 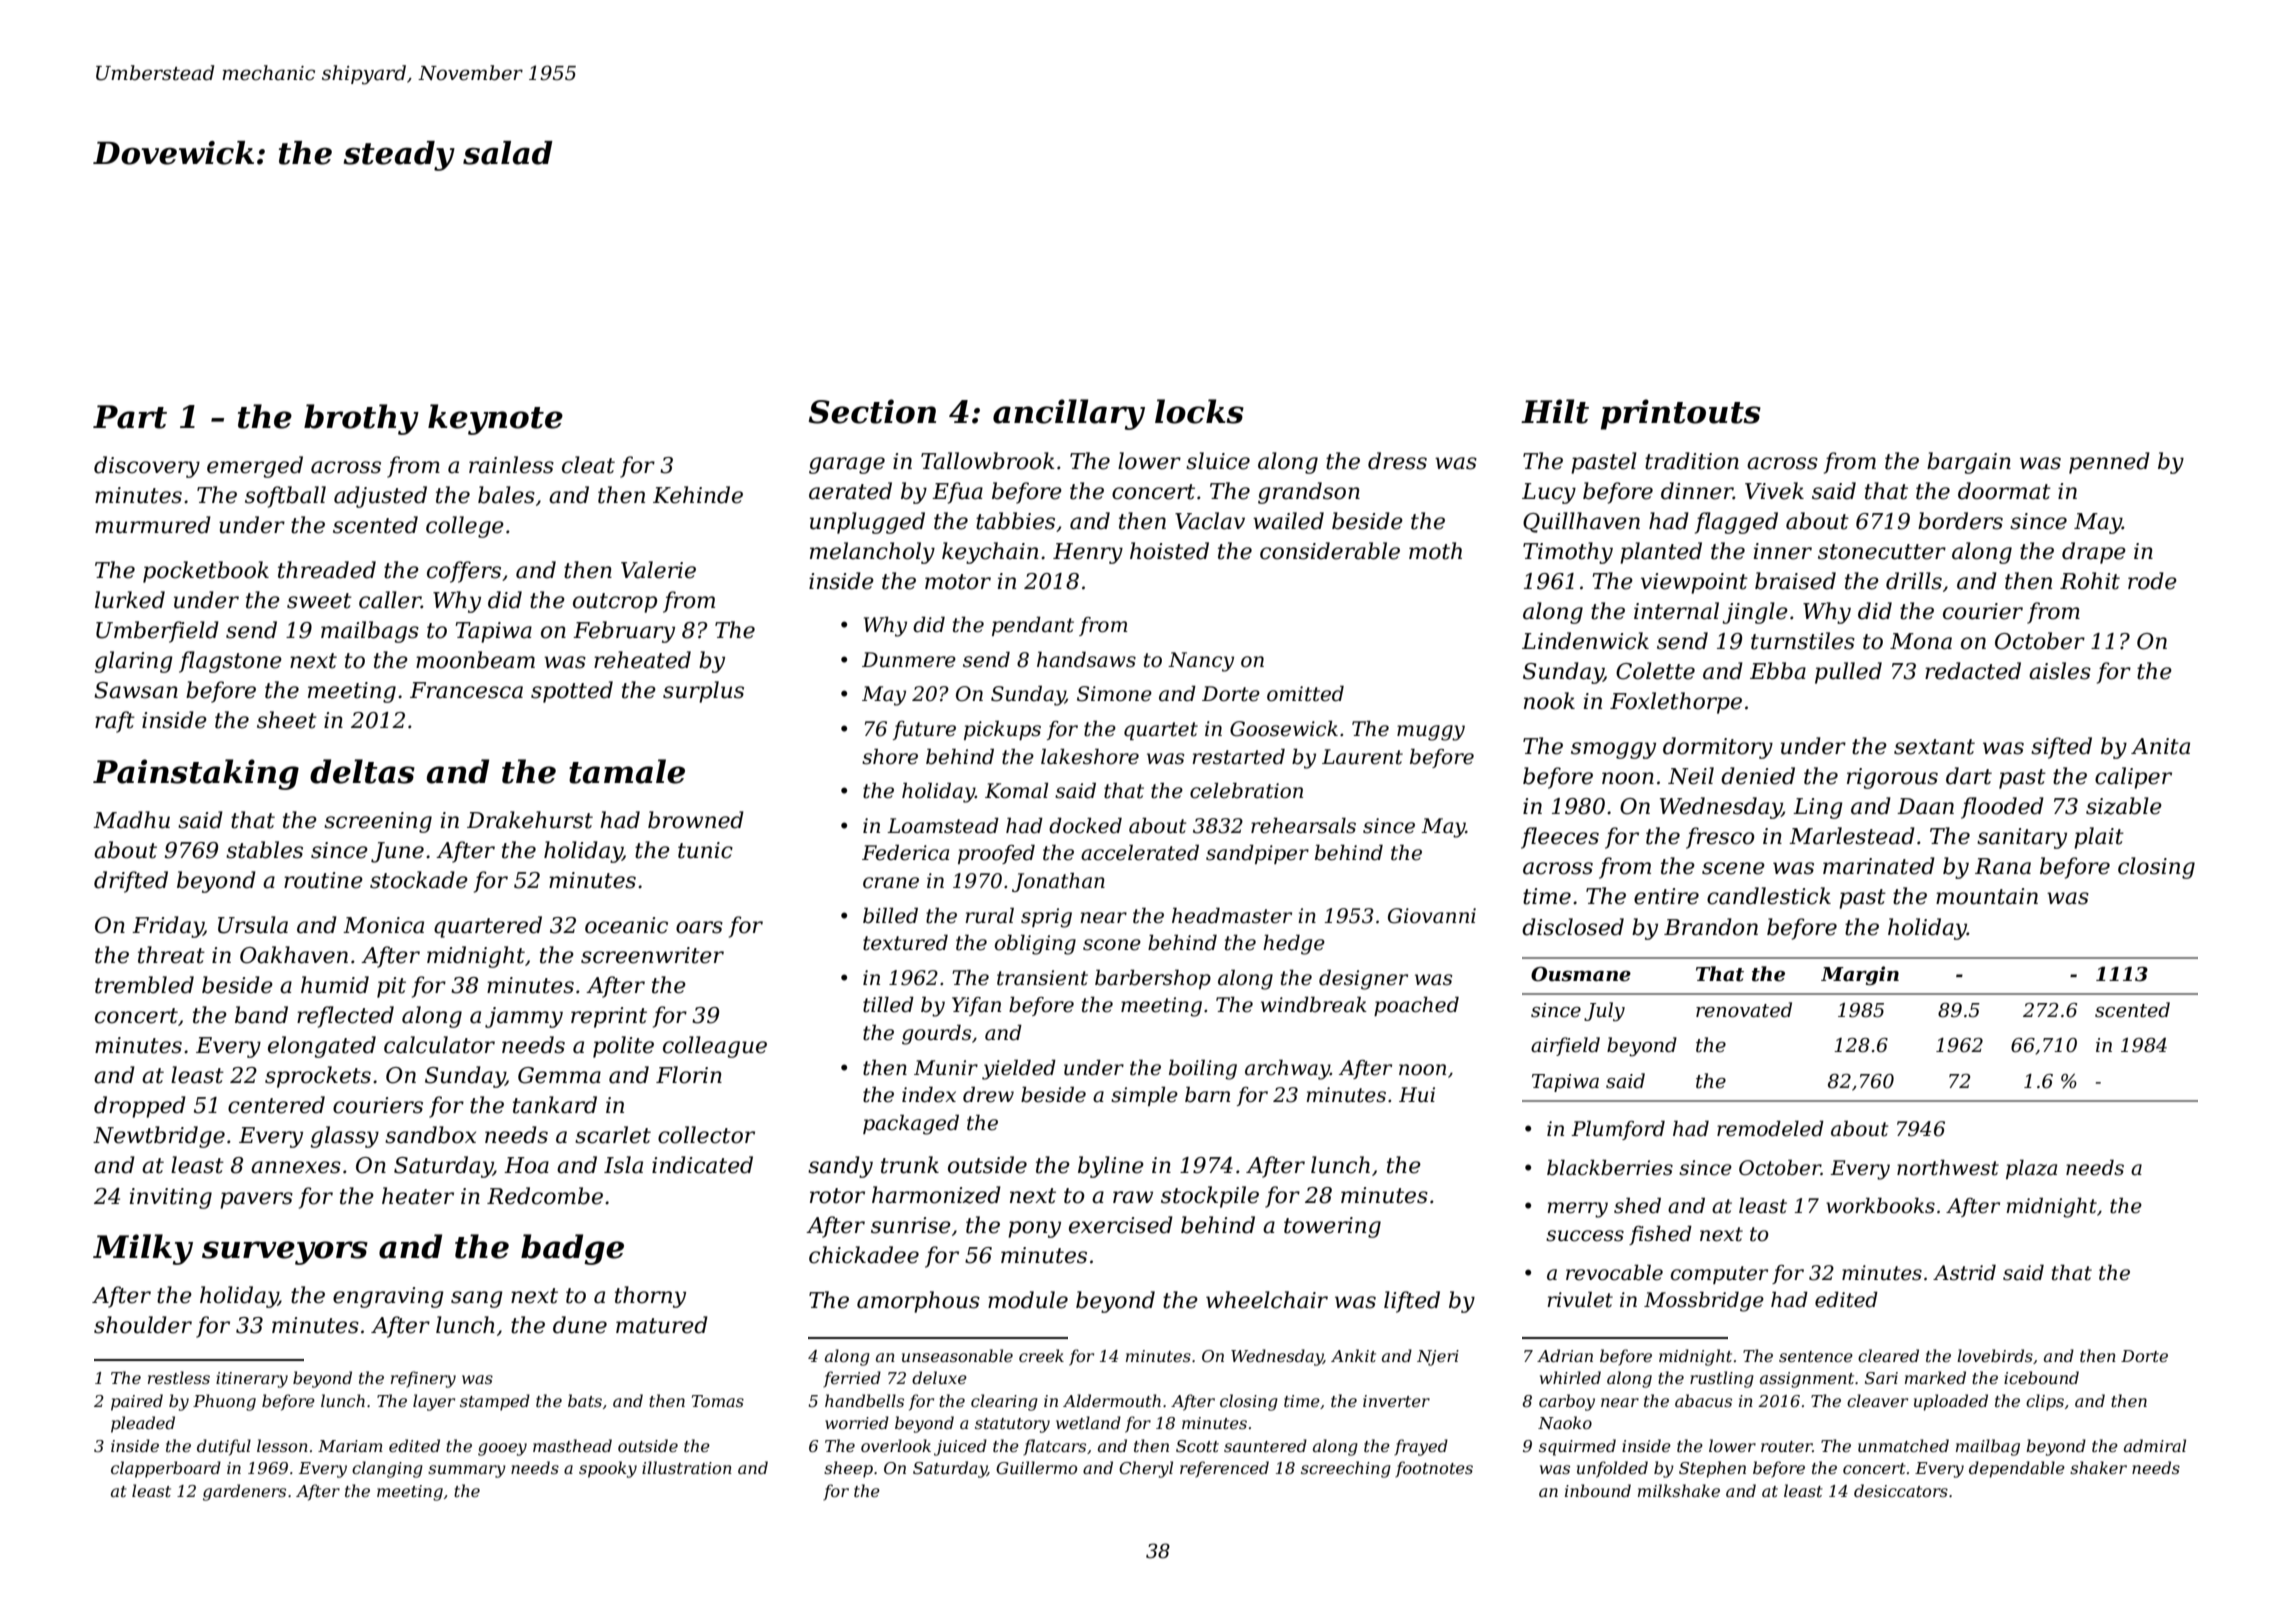 What do you see at coordinates (1199, 411) in the screenshot?
I see `locks` at bounding box center [1199, 411].
